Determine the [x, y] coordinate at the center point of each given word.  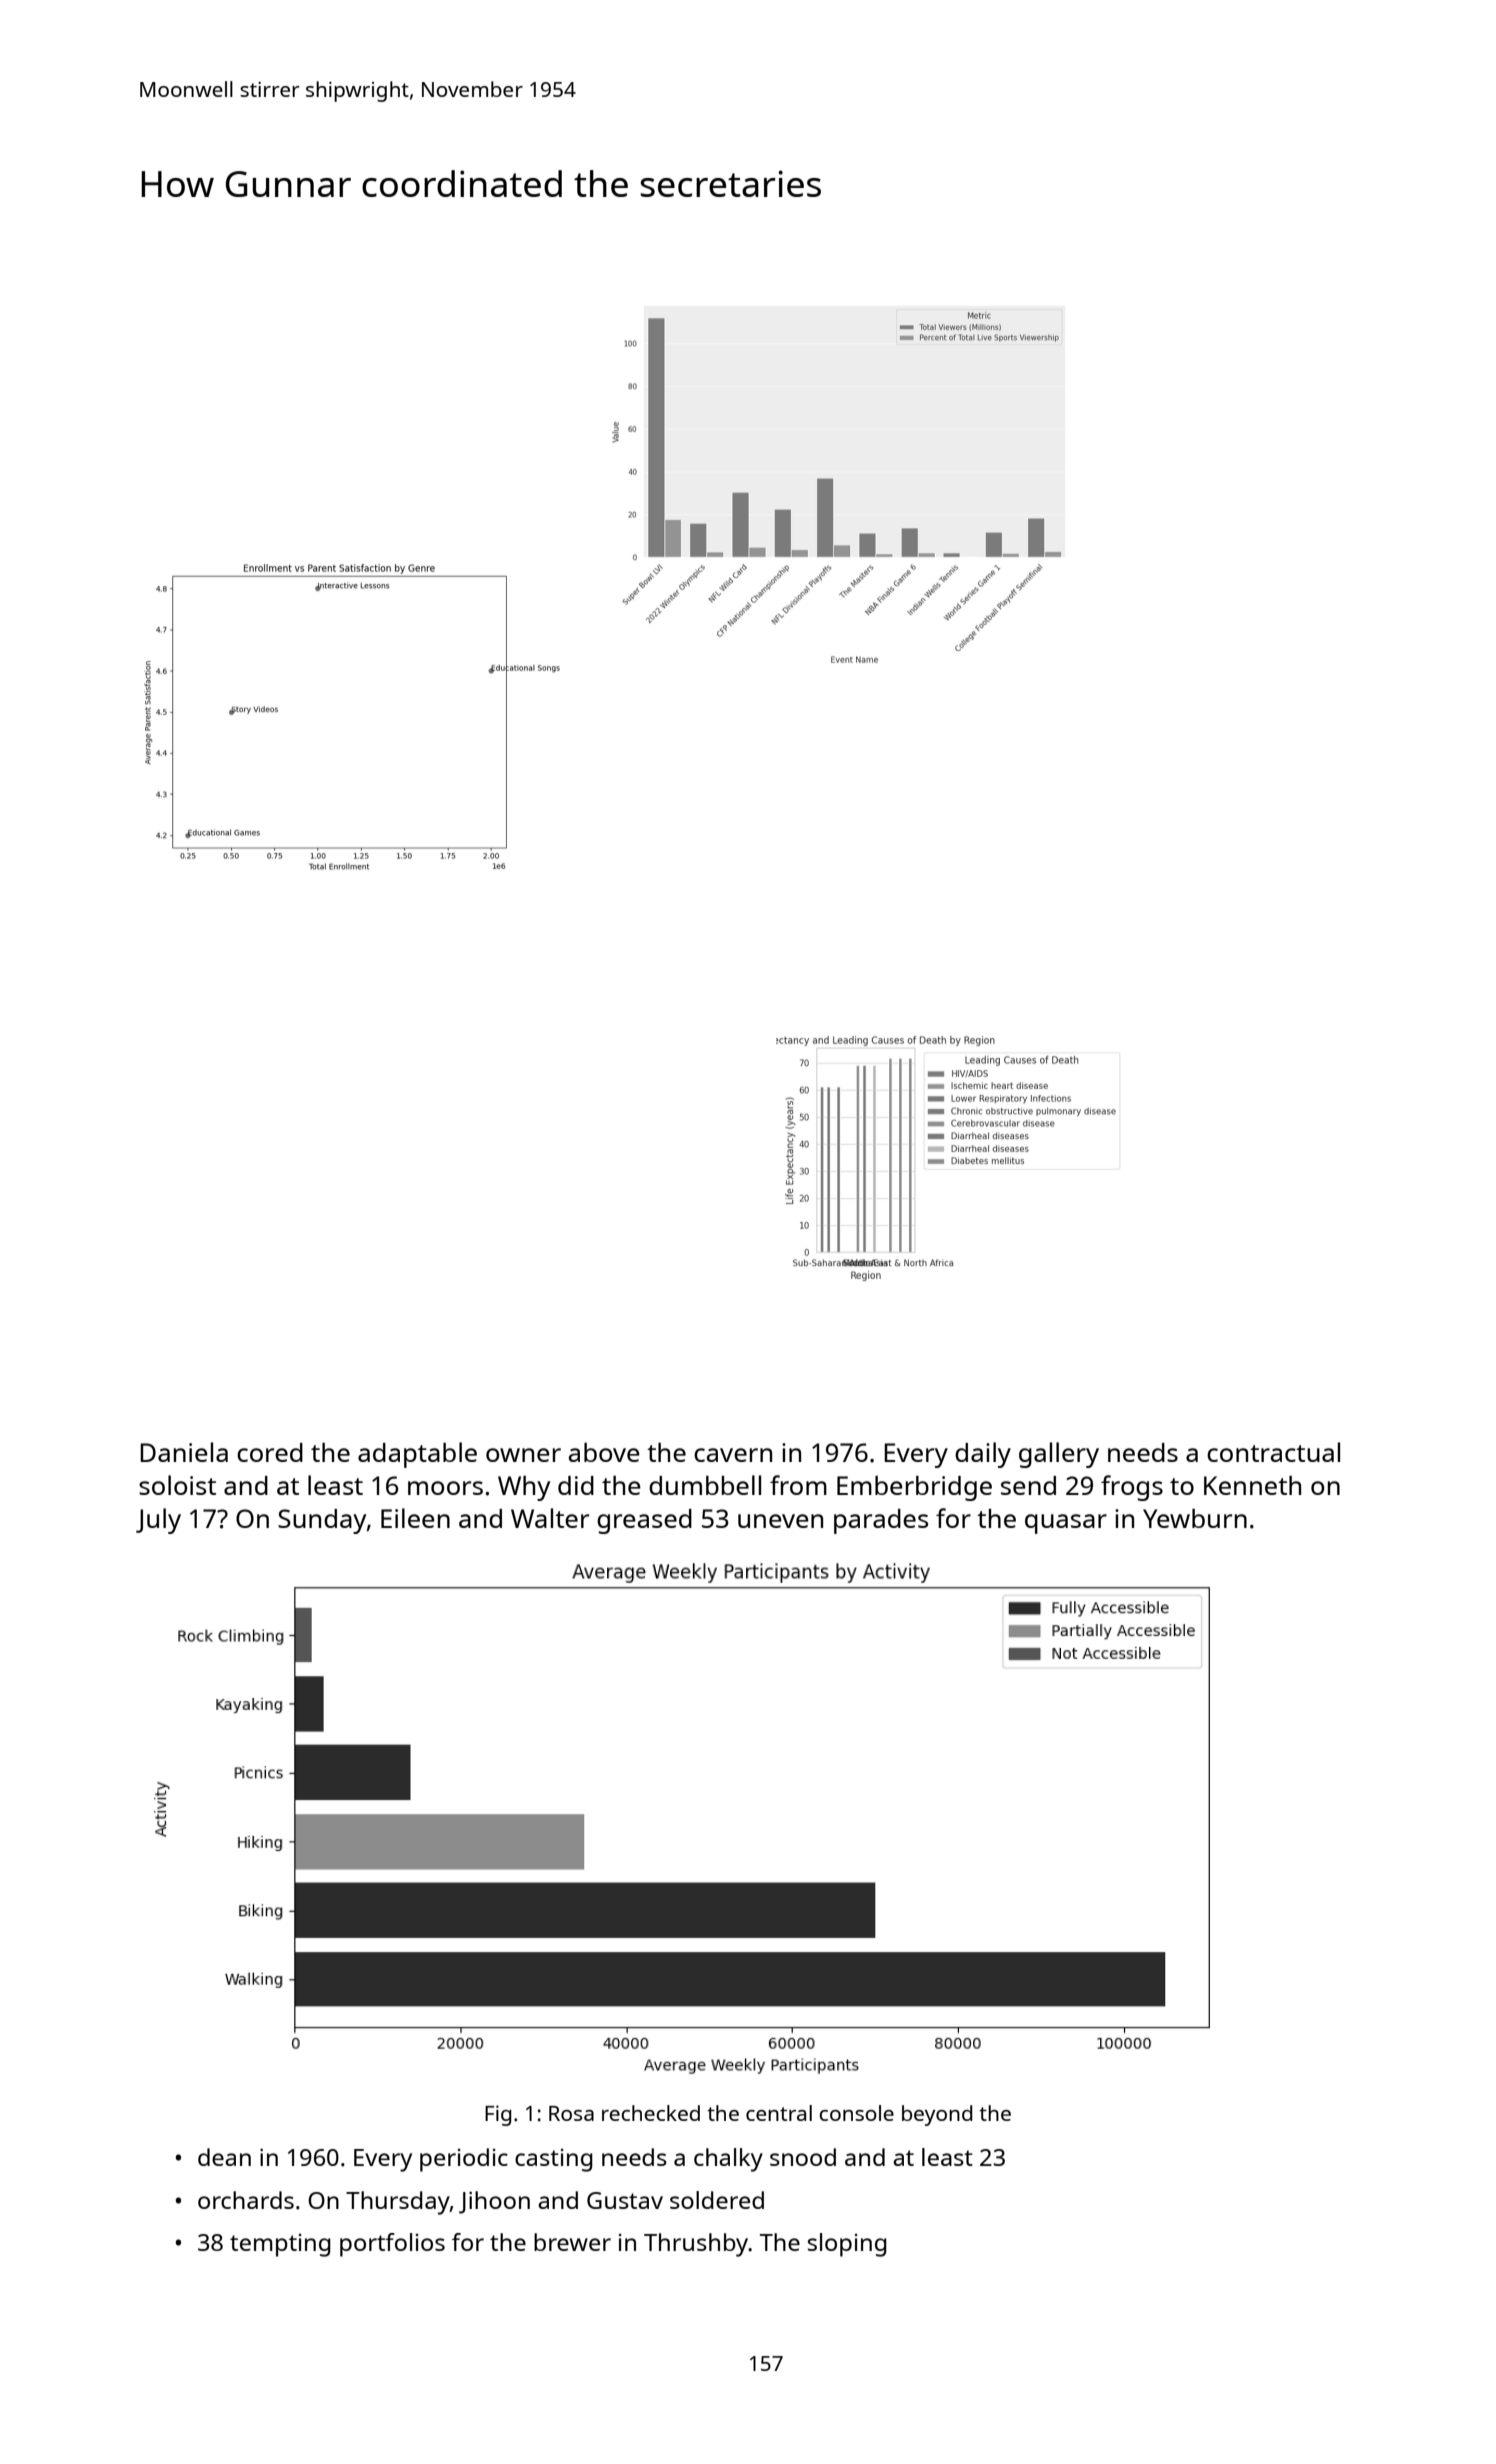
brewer [572, 2242]
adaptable [417, 1455]
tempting [280, 2245]
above [604, 1452]
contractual [1273, 1452]
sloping [847, 2245]
